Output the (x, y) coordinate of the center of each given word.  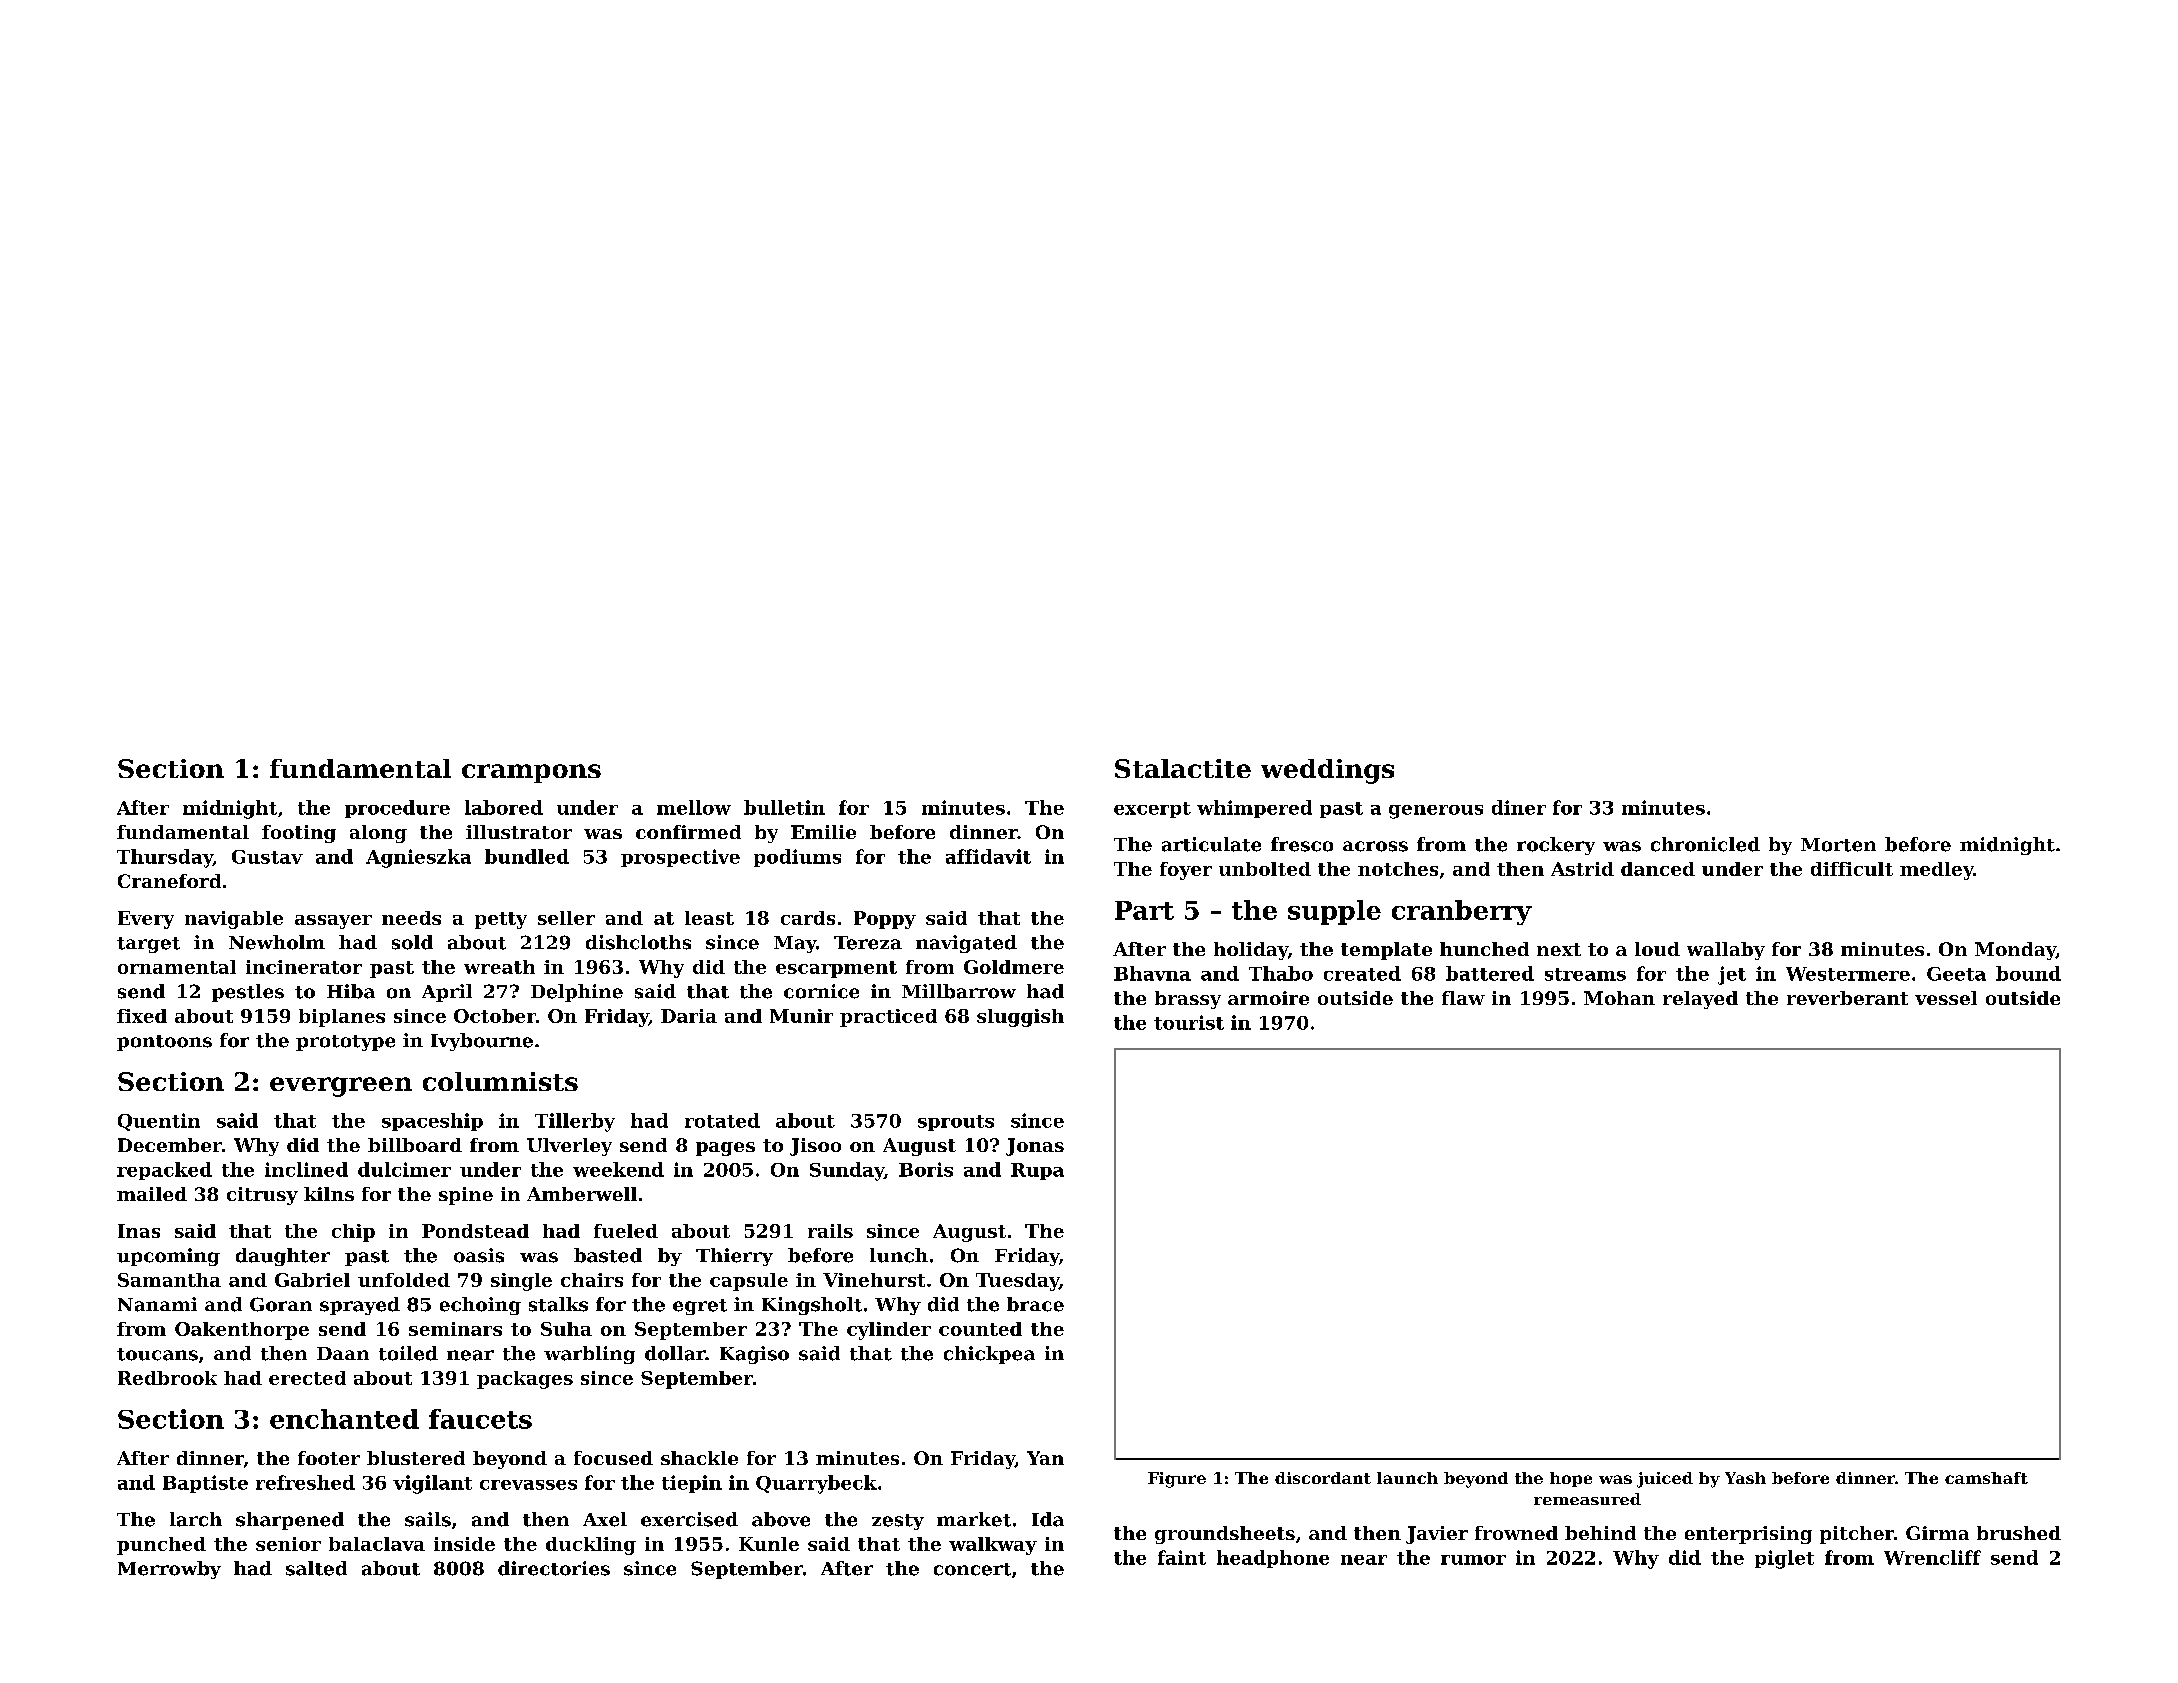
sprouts (956, 1123)
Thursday (165, 858)
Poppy (885, 920)
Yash (1745, 1478)
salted (316, 1568)
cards (808, 918)
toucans (157, 1354)
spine (466, 1196)
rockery (1556, 846)
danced (1658, 869)
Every (146, 920)
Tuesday (1017, 1282)
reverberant (1847, 998)
